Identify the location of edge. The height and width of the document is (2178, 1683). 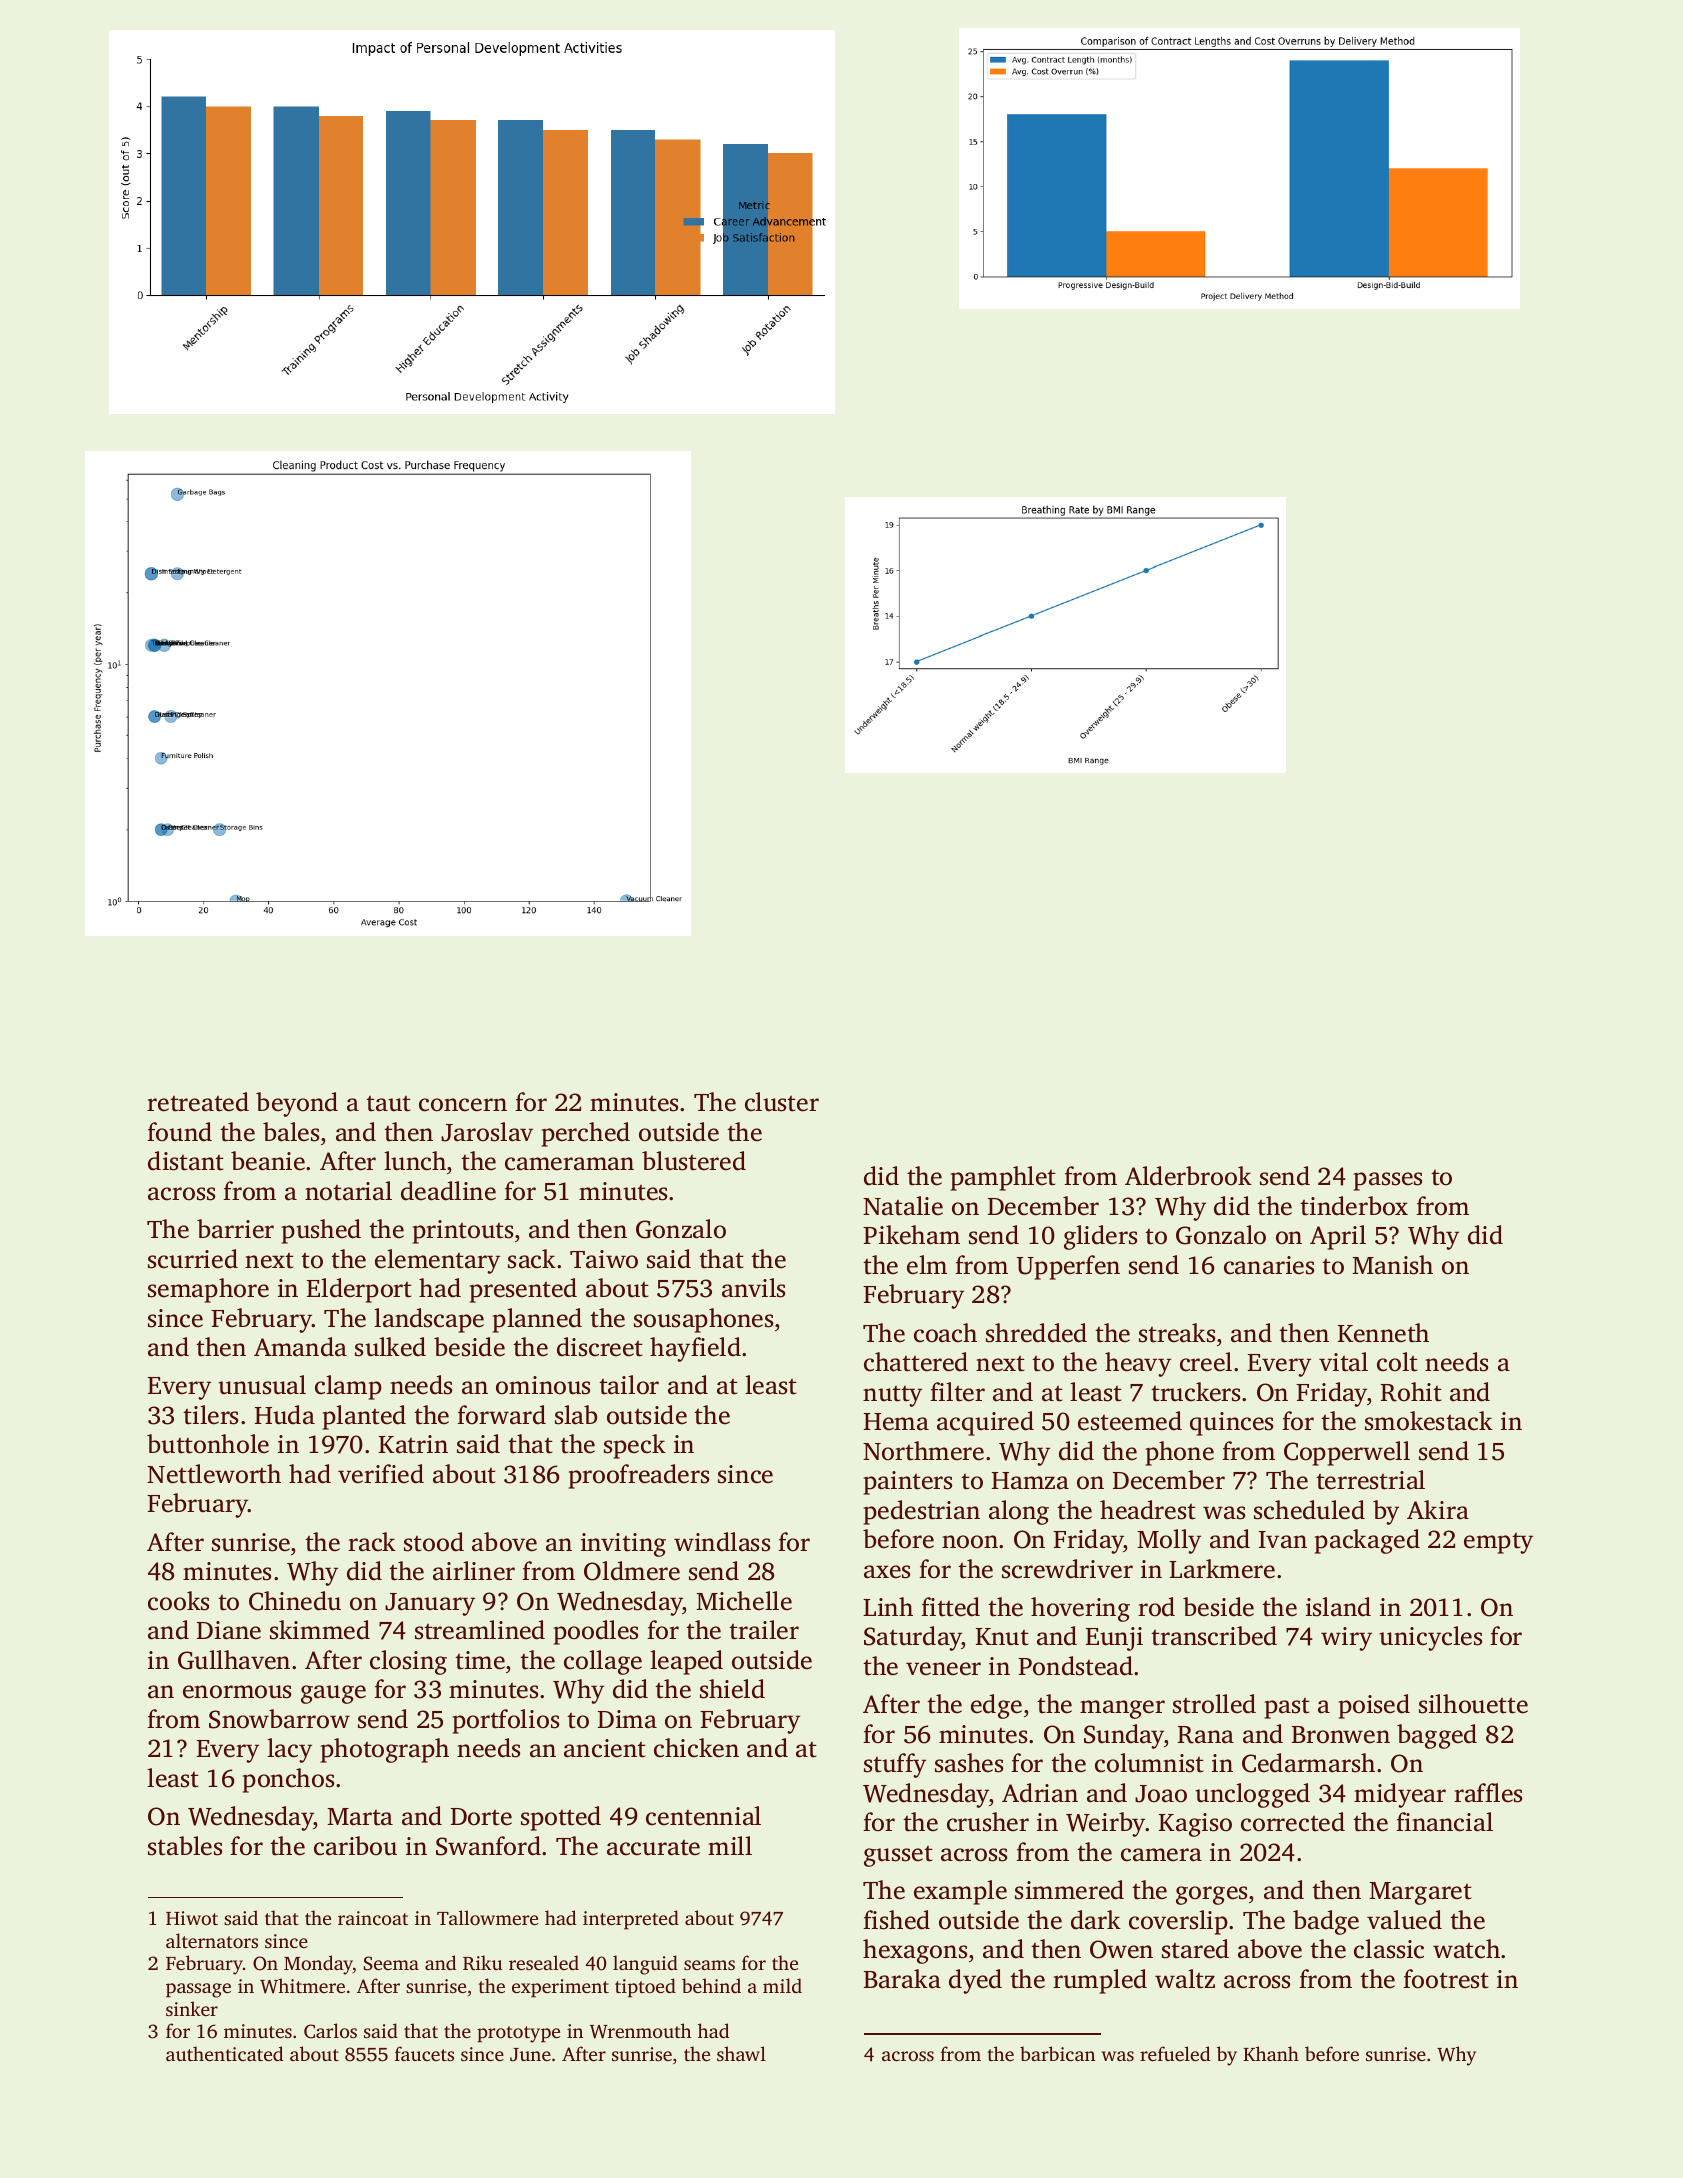
(996, 1706).
